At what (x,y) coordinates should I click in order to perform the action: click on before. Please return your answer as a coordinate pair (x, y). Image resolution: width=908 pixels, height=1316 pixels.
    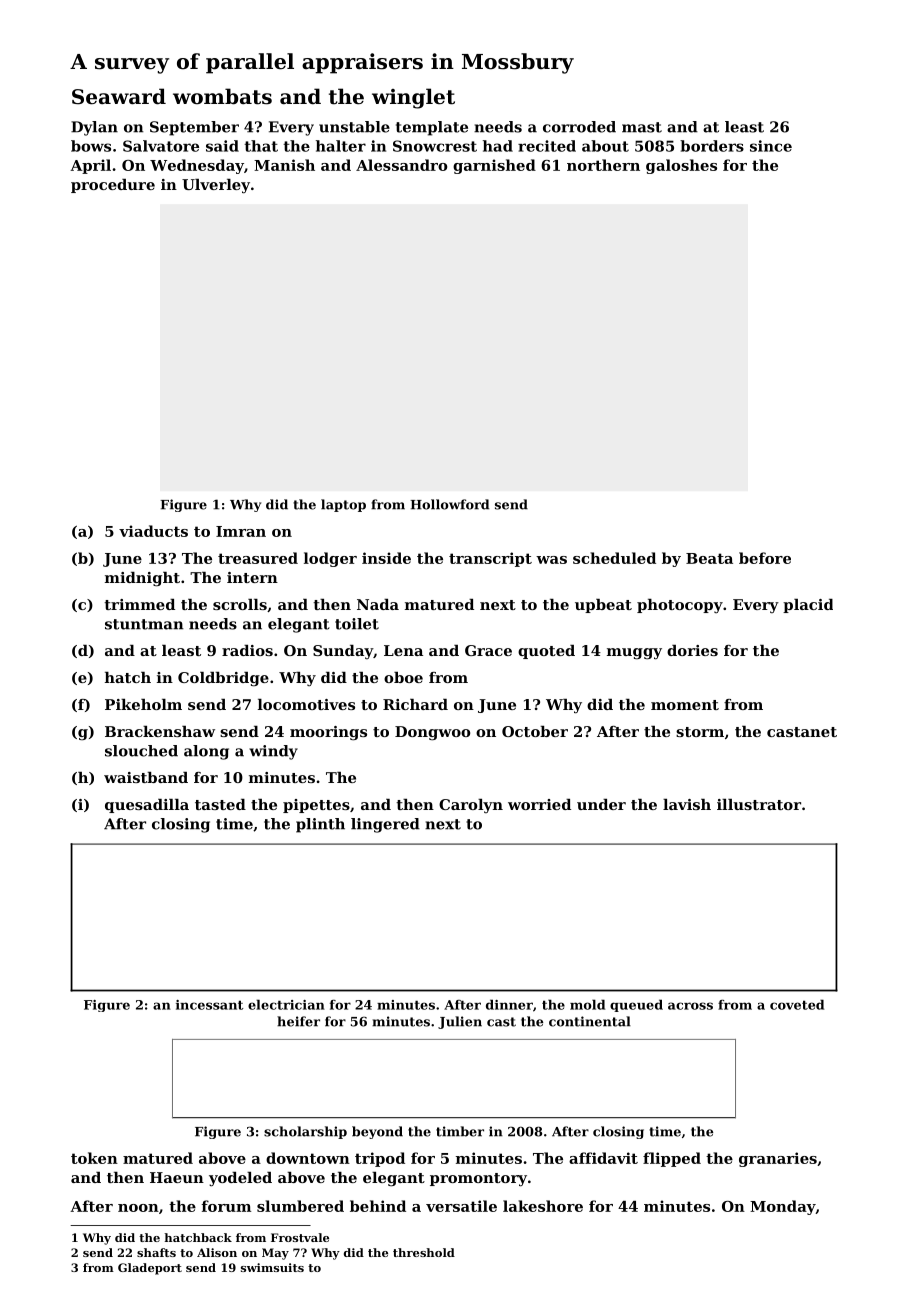
    Looking at the image, I should click on (765, 558).
